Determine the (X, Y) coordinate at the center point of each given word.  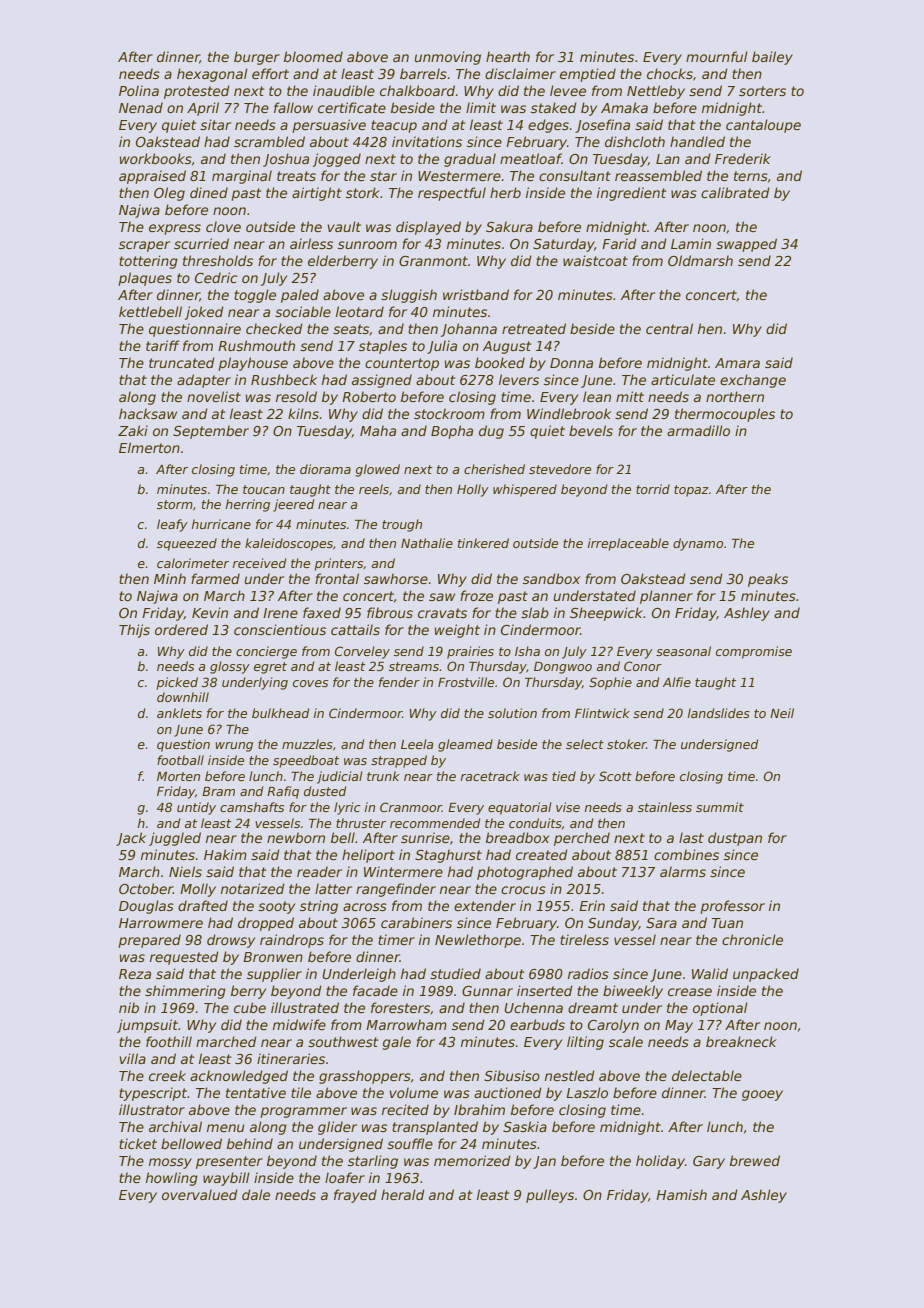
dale (256, 1194)
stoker (627, 744)
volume (413, 1092)
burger (257, 58)
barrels (423, 73)
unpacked (766, 975)
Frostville (466, 682)
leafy (172, 525)
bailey (772, 58)
